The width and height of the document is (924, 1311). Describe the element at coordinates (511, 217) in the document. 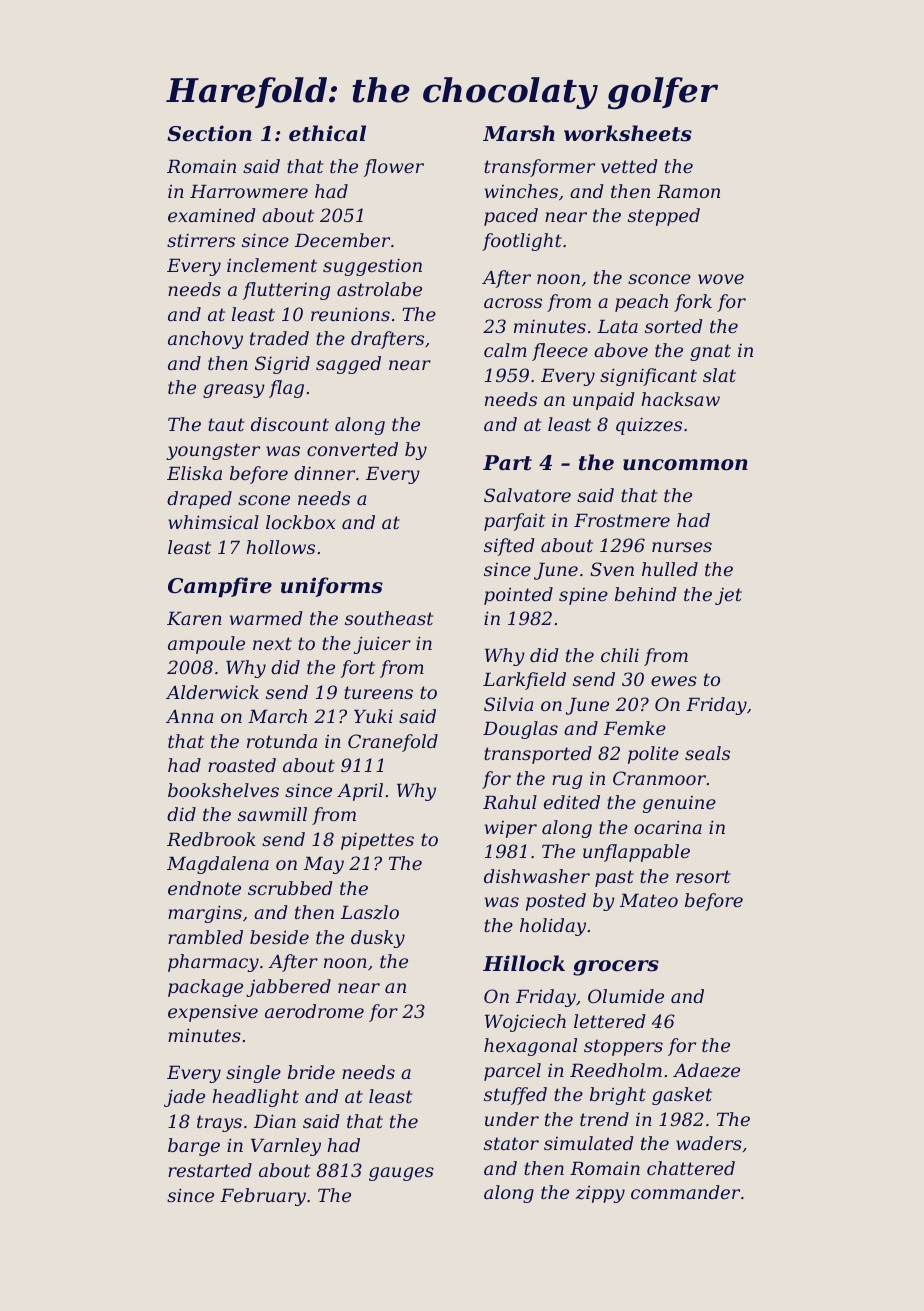

I see `paced` at that location.
